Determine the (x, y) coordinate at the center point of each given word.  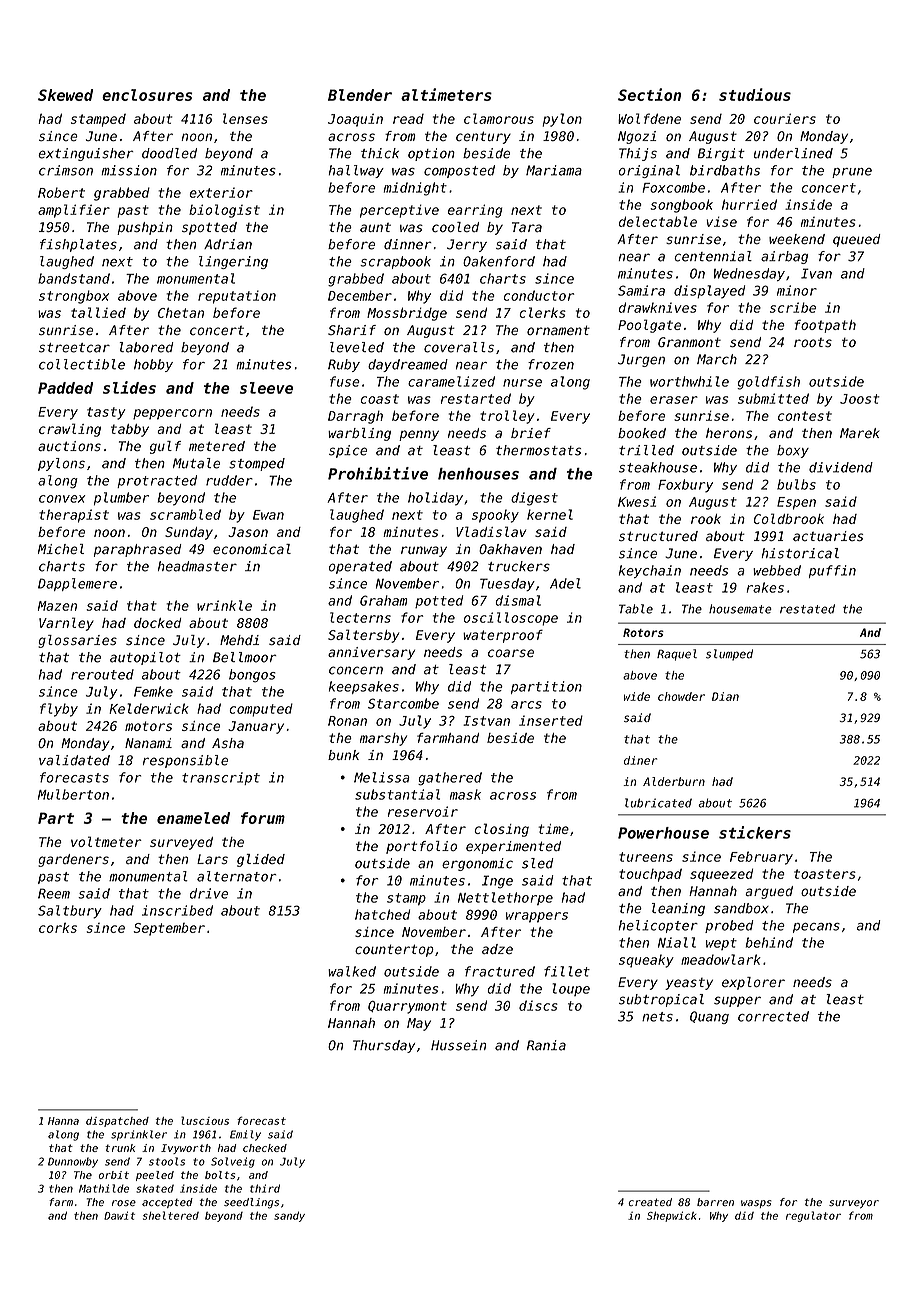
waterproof (503, 636)
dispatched (117, 1122)
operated (360, 567)
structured (658, 536)
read (408, 119)
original (649, 171)
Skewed (65, 95)
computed (261, 710)
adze (497, 949)
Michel (61, 549)
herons (729, 433)
